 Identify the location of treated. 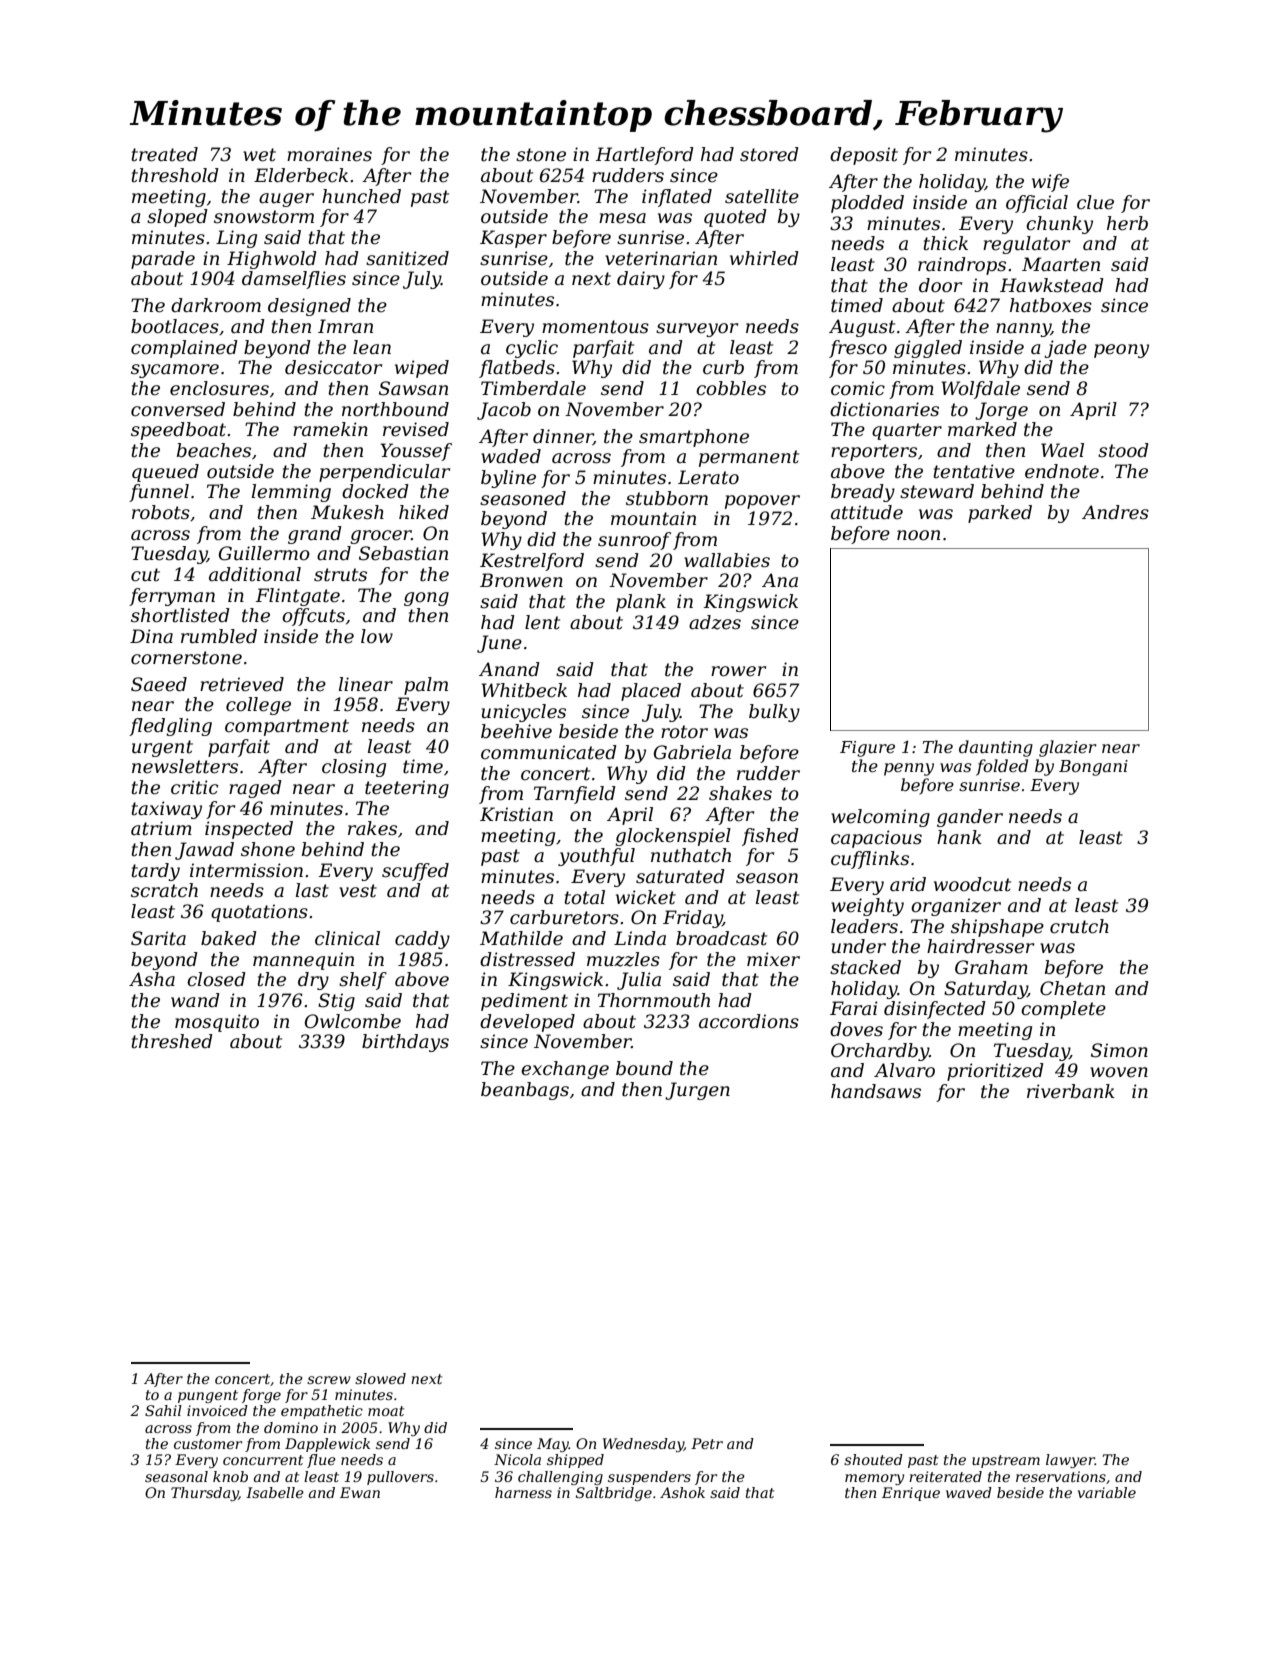
(164, 154).
